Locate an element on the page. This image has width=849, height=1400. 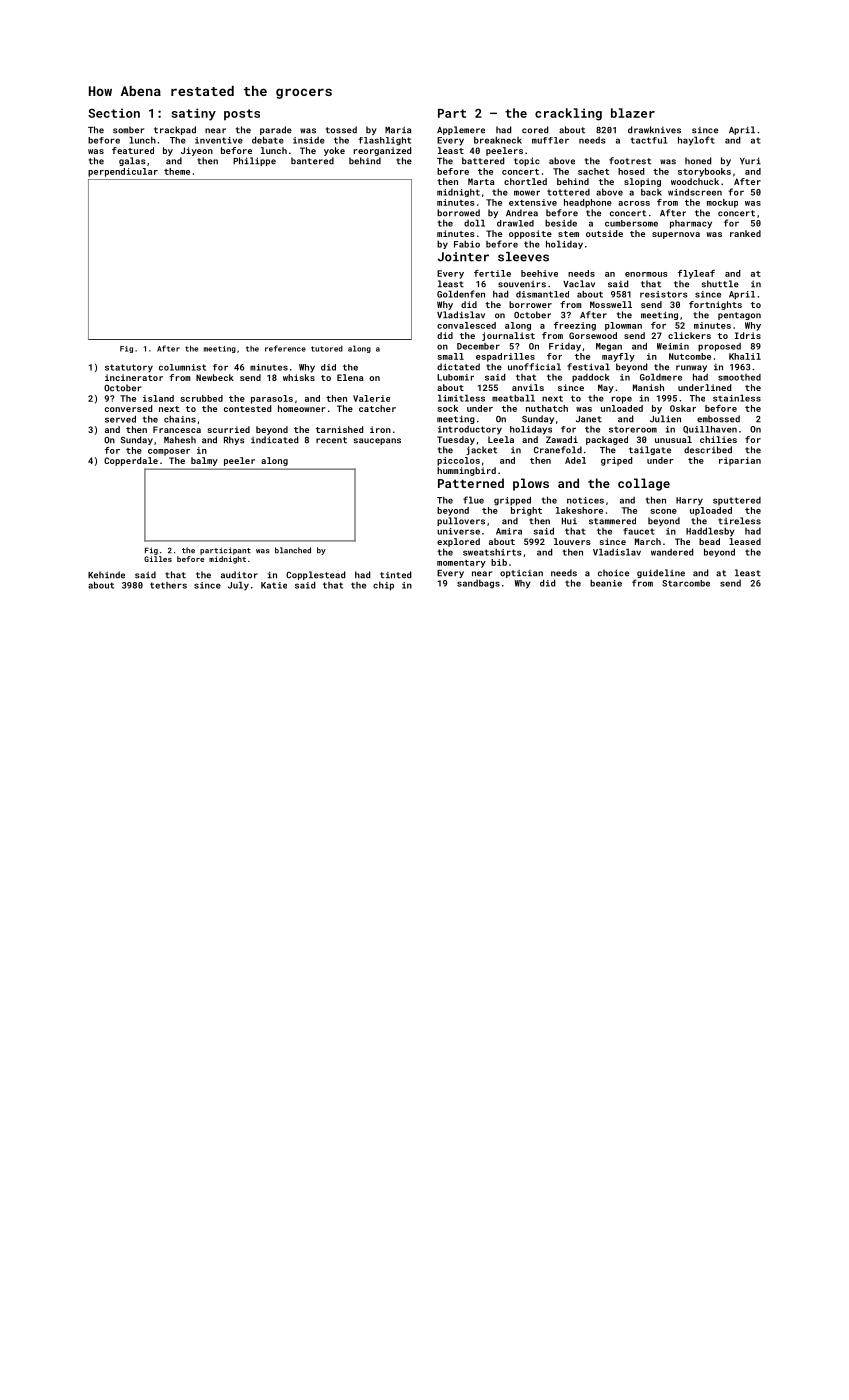
Vaclav is located at coordinates (579, 284).
